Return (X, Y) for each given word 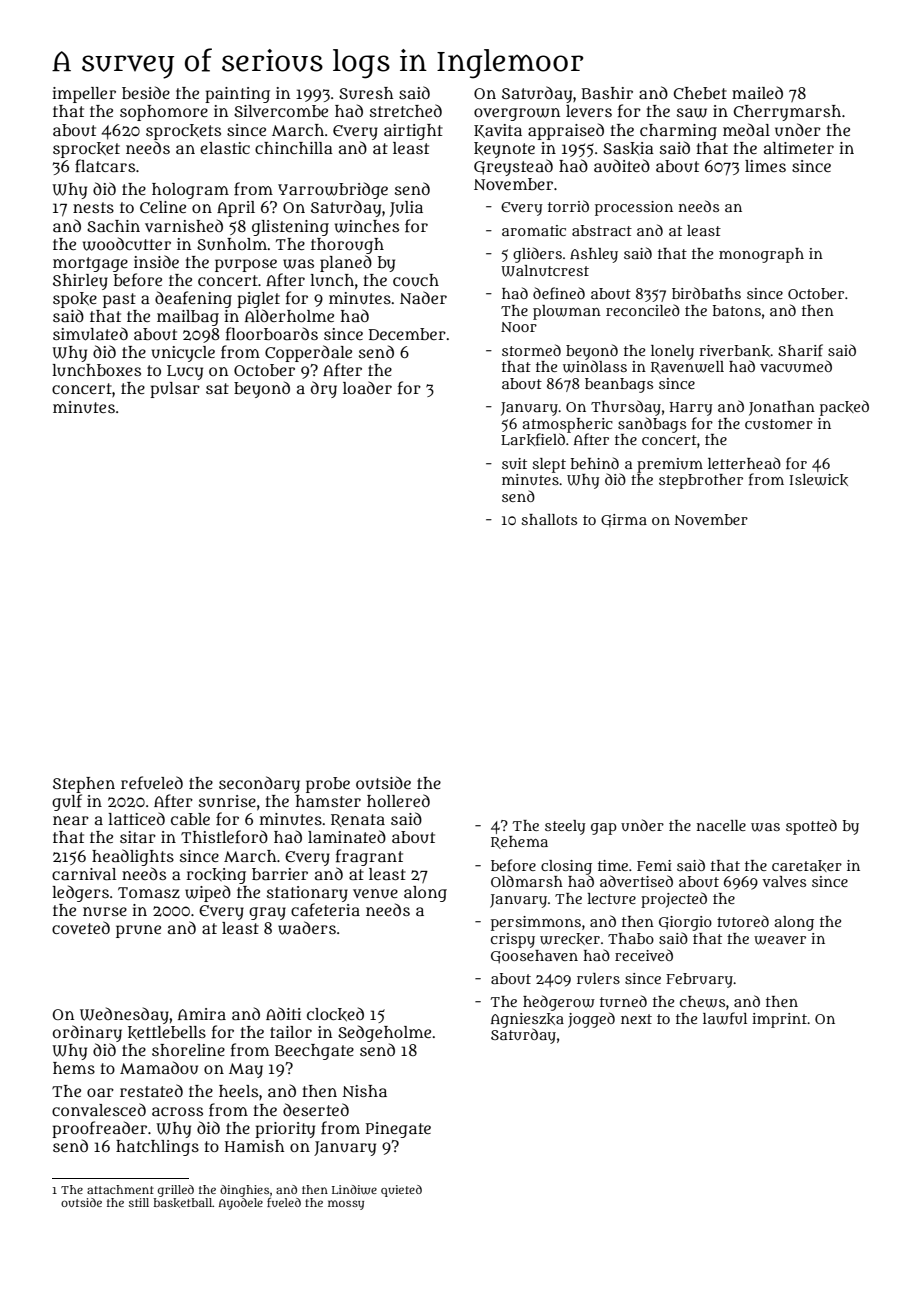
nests (93, 207)
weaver (780, 940)
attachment (120, 1189)
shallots (549, 519)
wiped (208, 893)
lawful (725, 1018)
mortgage (90, 264)
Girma (624, 521)
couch (416, 280)
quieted (401, 1191)
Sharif (800, 350)
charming (678, 132)
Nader (423, 297)
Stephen (84, 785)
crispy (513, 940)
